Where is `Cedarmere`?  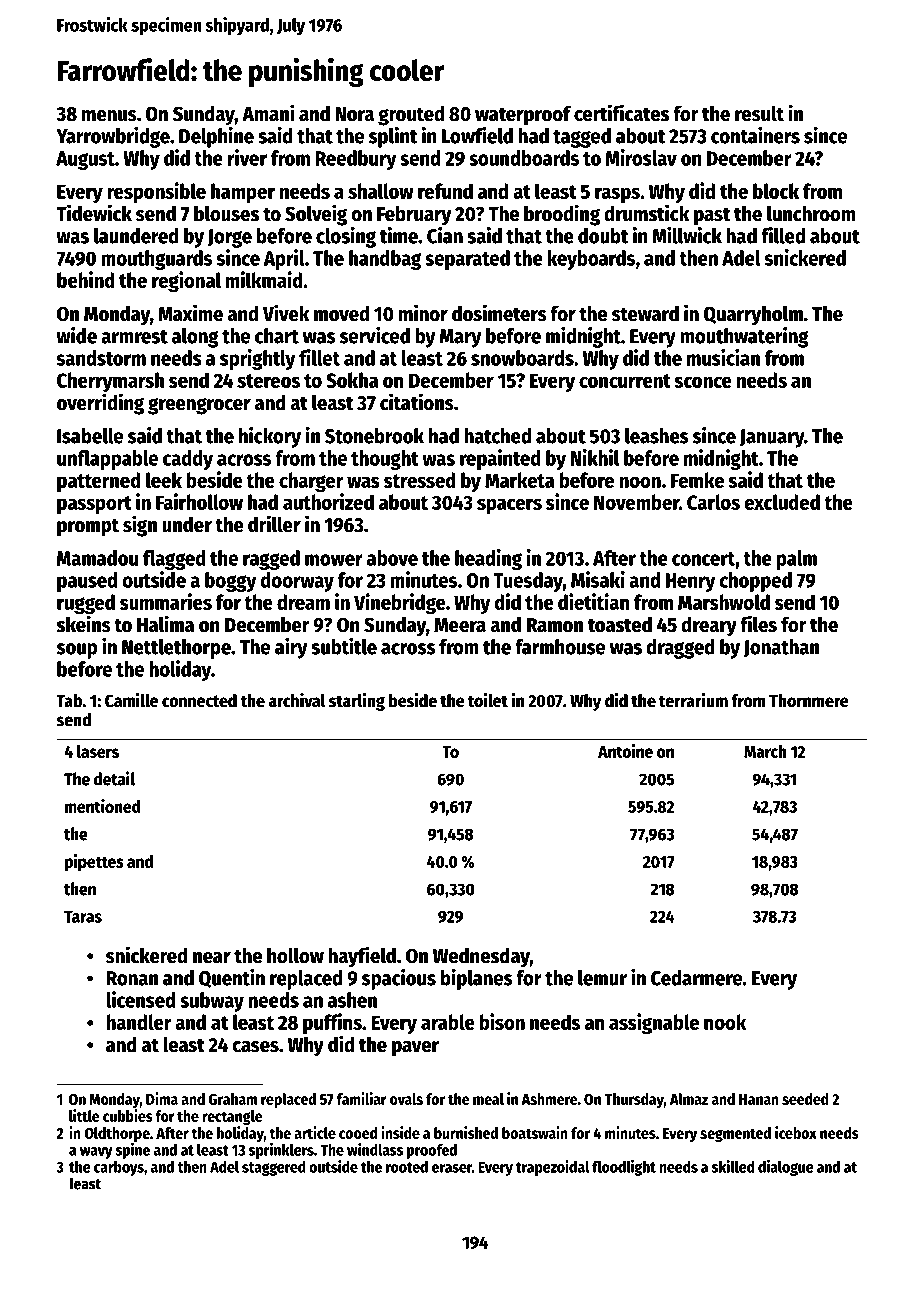 Cedarmere is located at coordinates (696, 978).
